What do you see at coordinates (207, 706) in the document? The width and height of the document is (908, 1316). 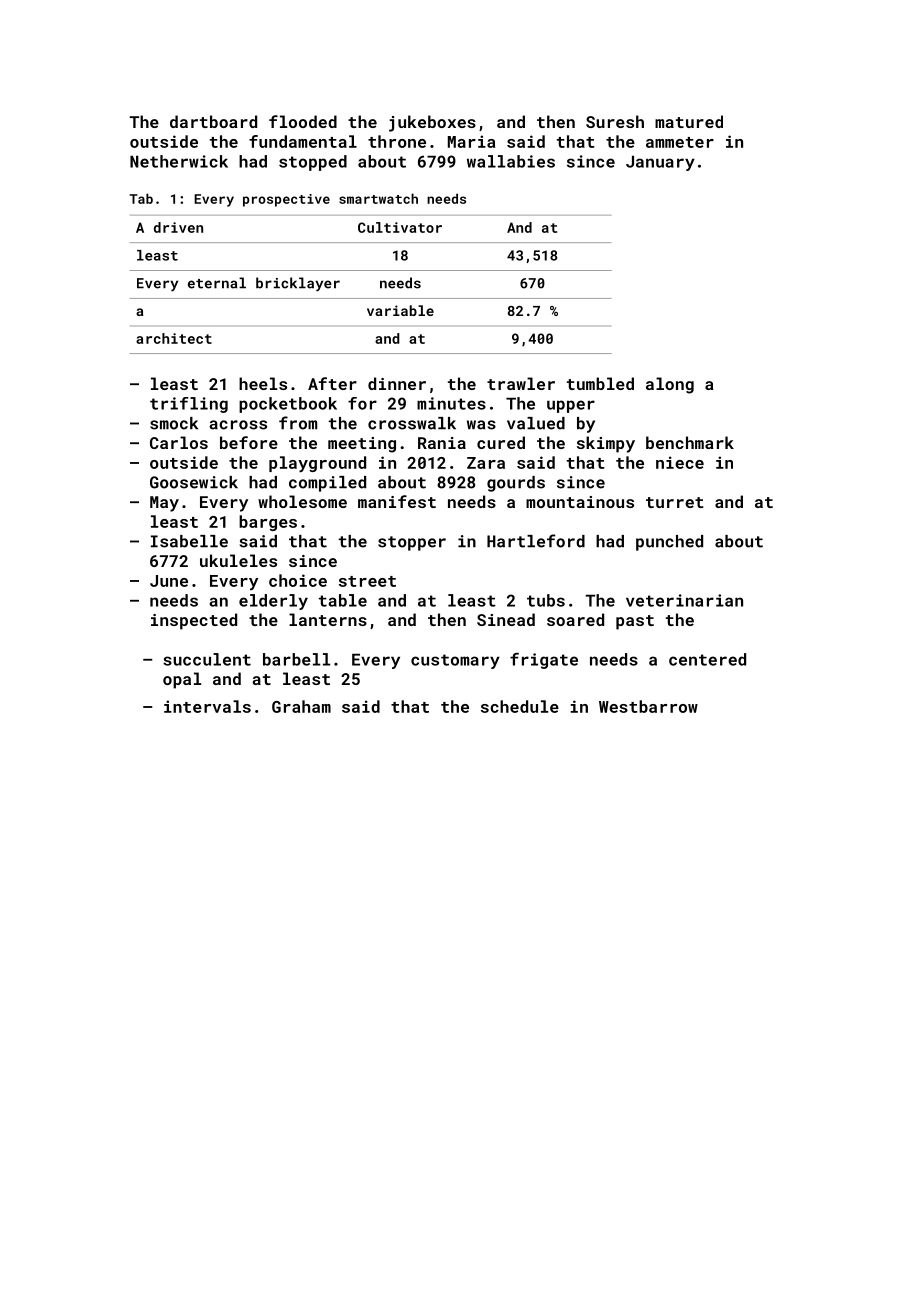 I see `intervals` at bounding box center [207, 706].
